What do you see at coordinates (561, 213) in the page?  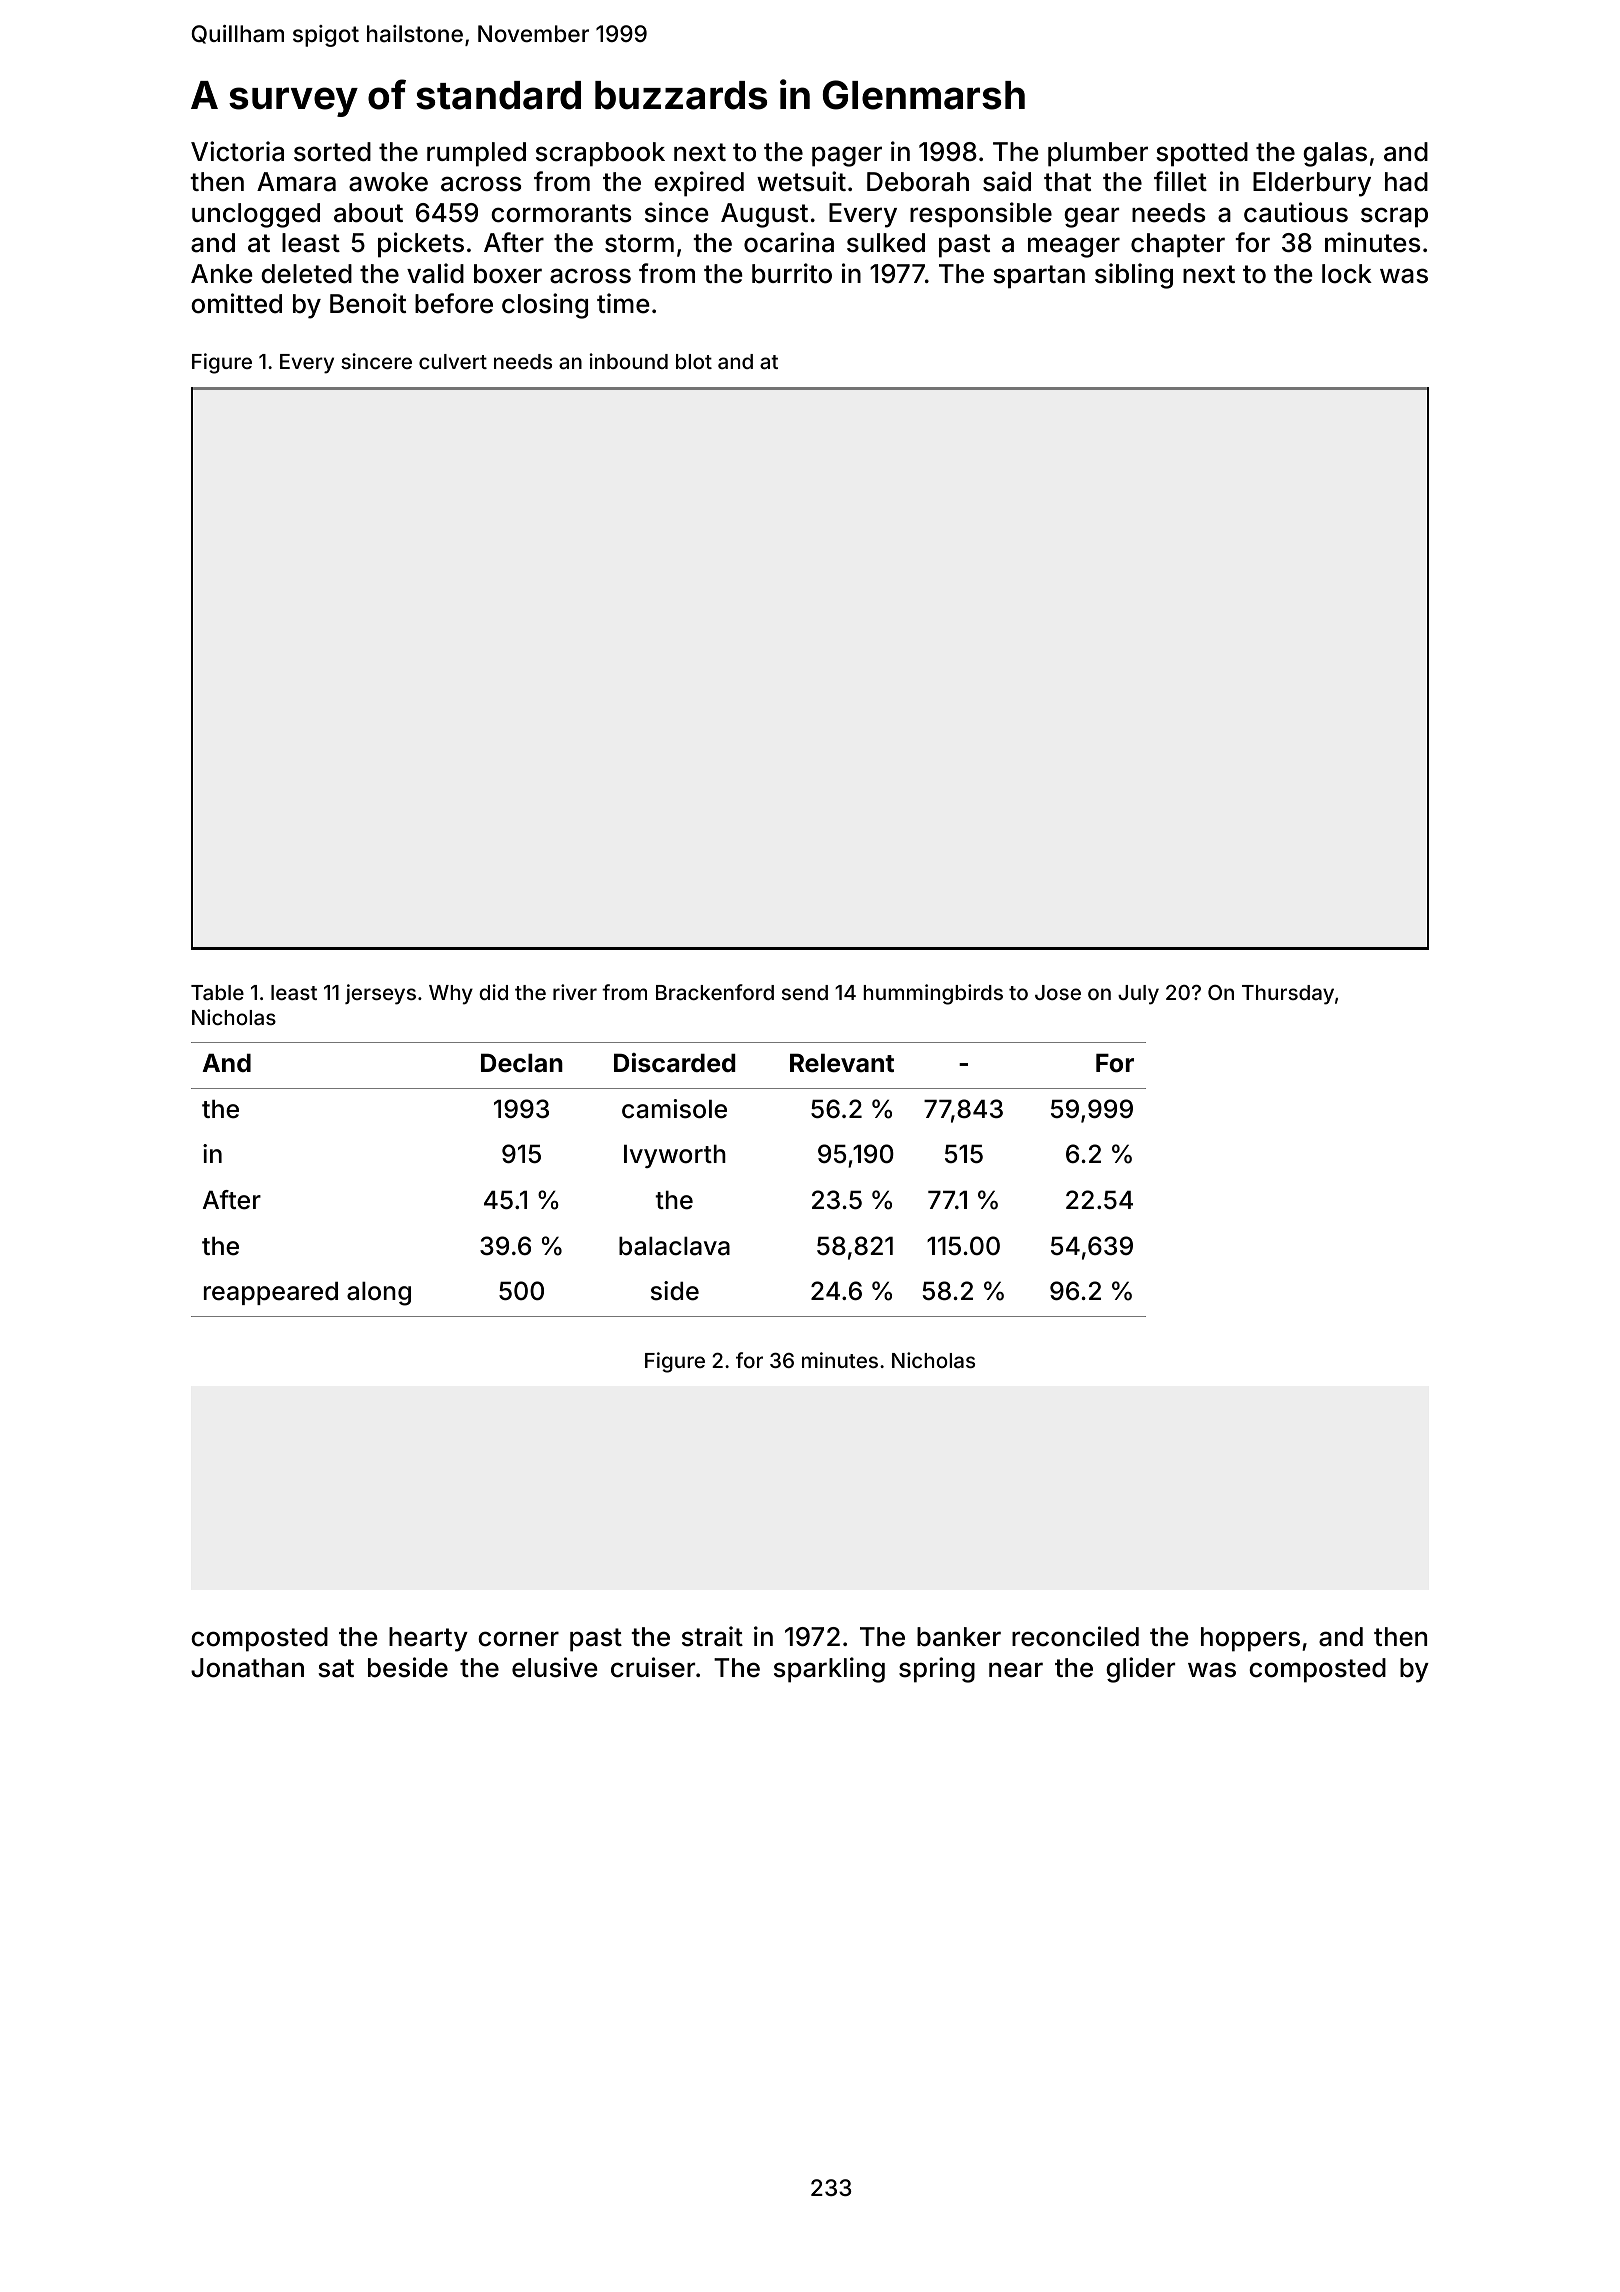 I see `cormorants` at bounding box center [561, 213].
